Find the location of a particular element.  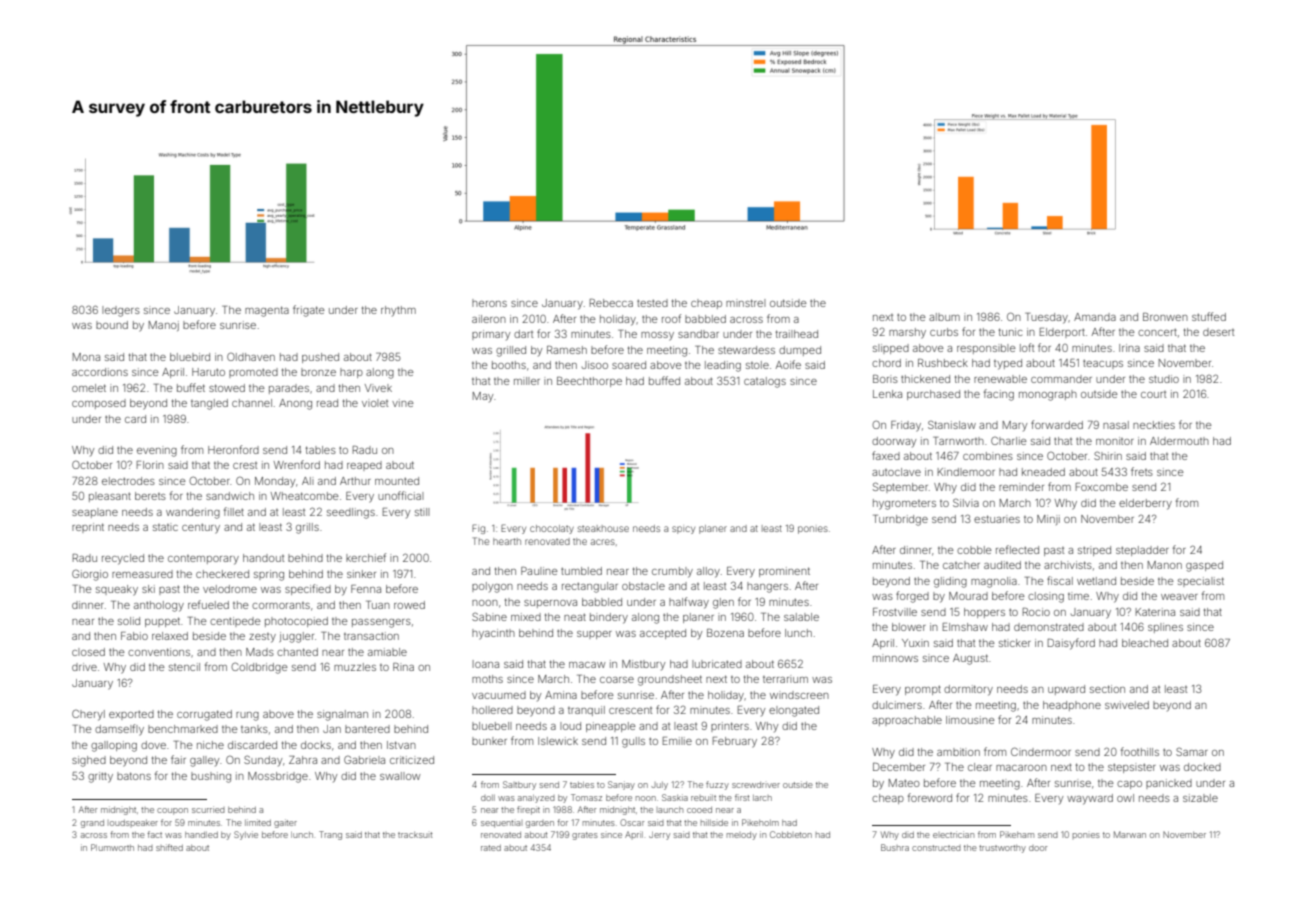

faxed is located at coordinates (886, 455).
